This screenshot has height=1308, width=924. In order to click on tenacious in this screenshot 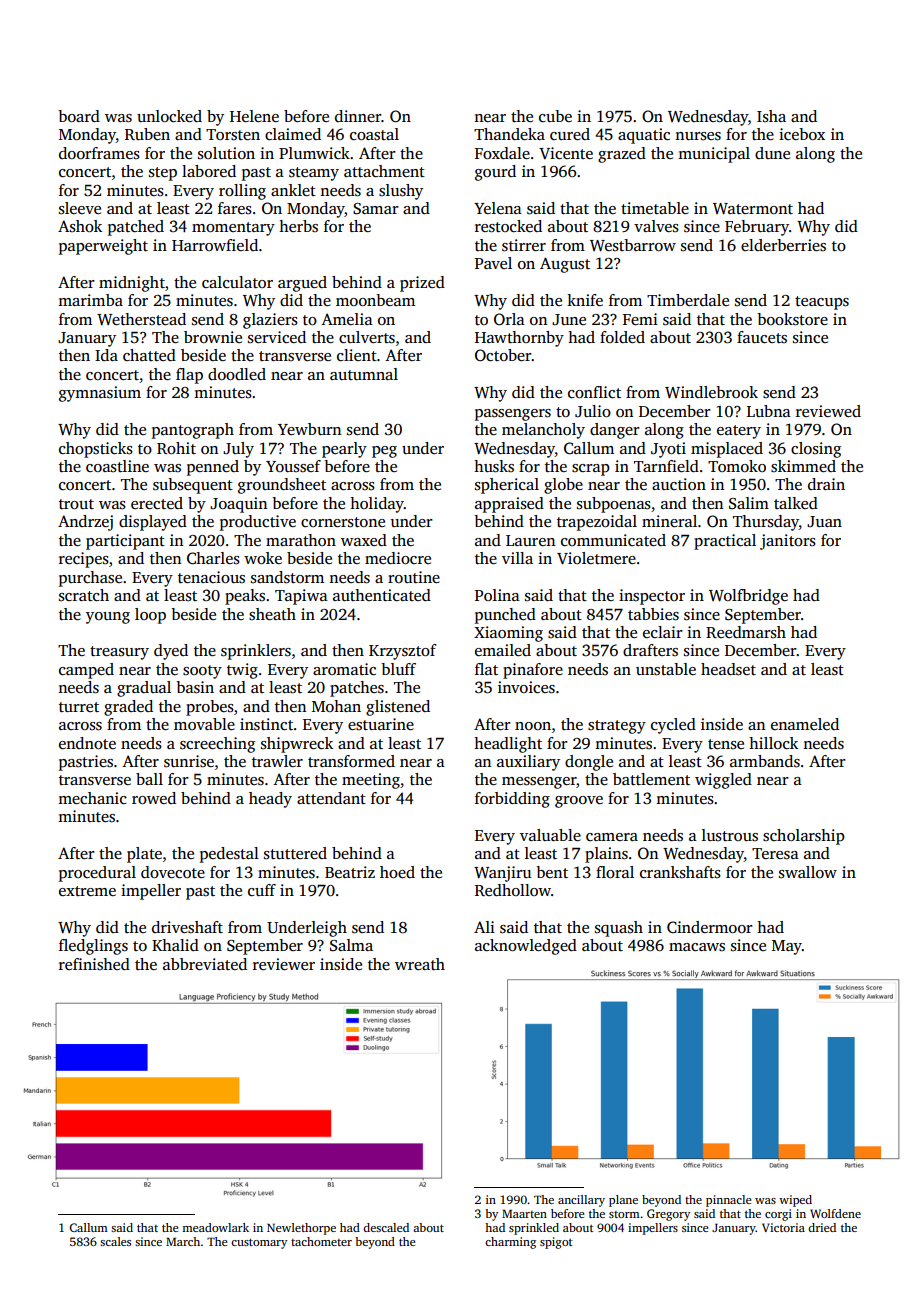, I will do `click(211, 577)`.
